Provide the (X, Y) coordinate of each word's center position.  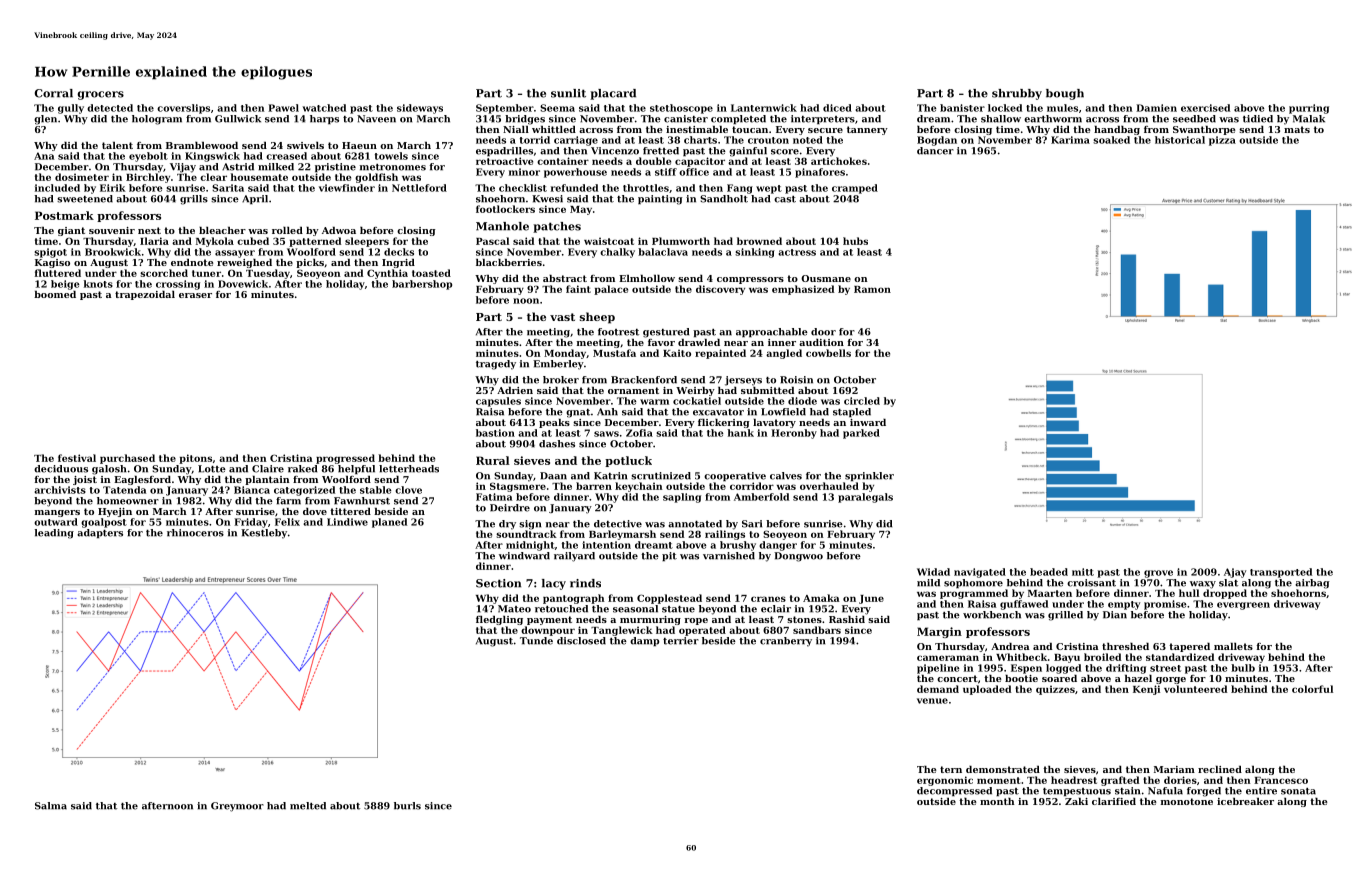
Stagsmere (518, 487)
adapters (100, 533)
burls (407, 806)
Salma (51, 806)
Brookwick (113, 252)
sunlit (568, 93)
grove (1158, 574)
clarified (1114, 801)
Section (498, 583)
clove (408, 490)
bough (1065, 94)
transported (1281, 573)
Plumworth (681, 241)
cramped (855, 189)
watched (324, 108)
